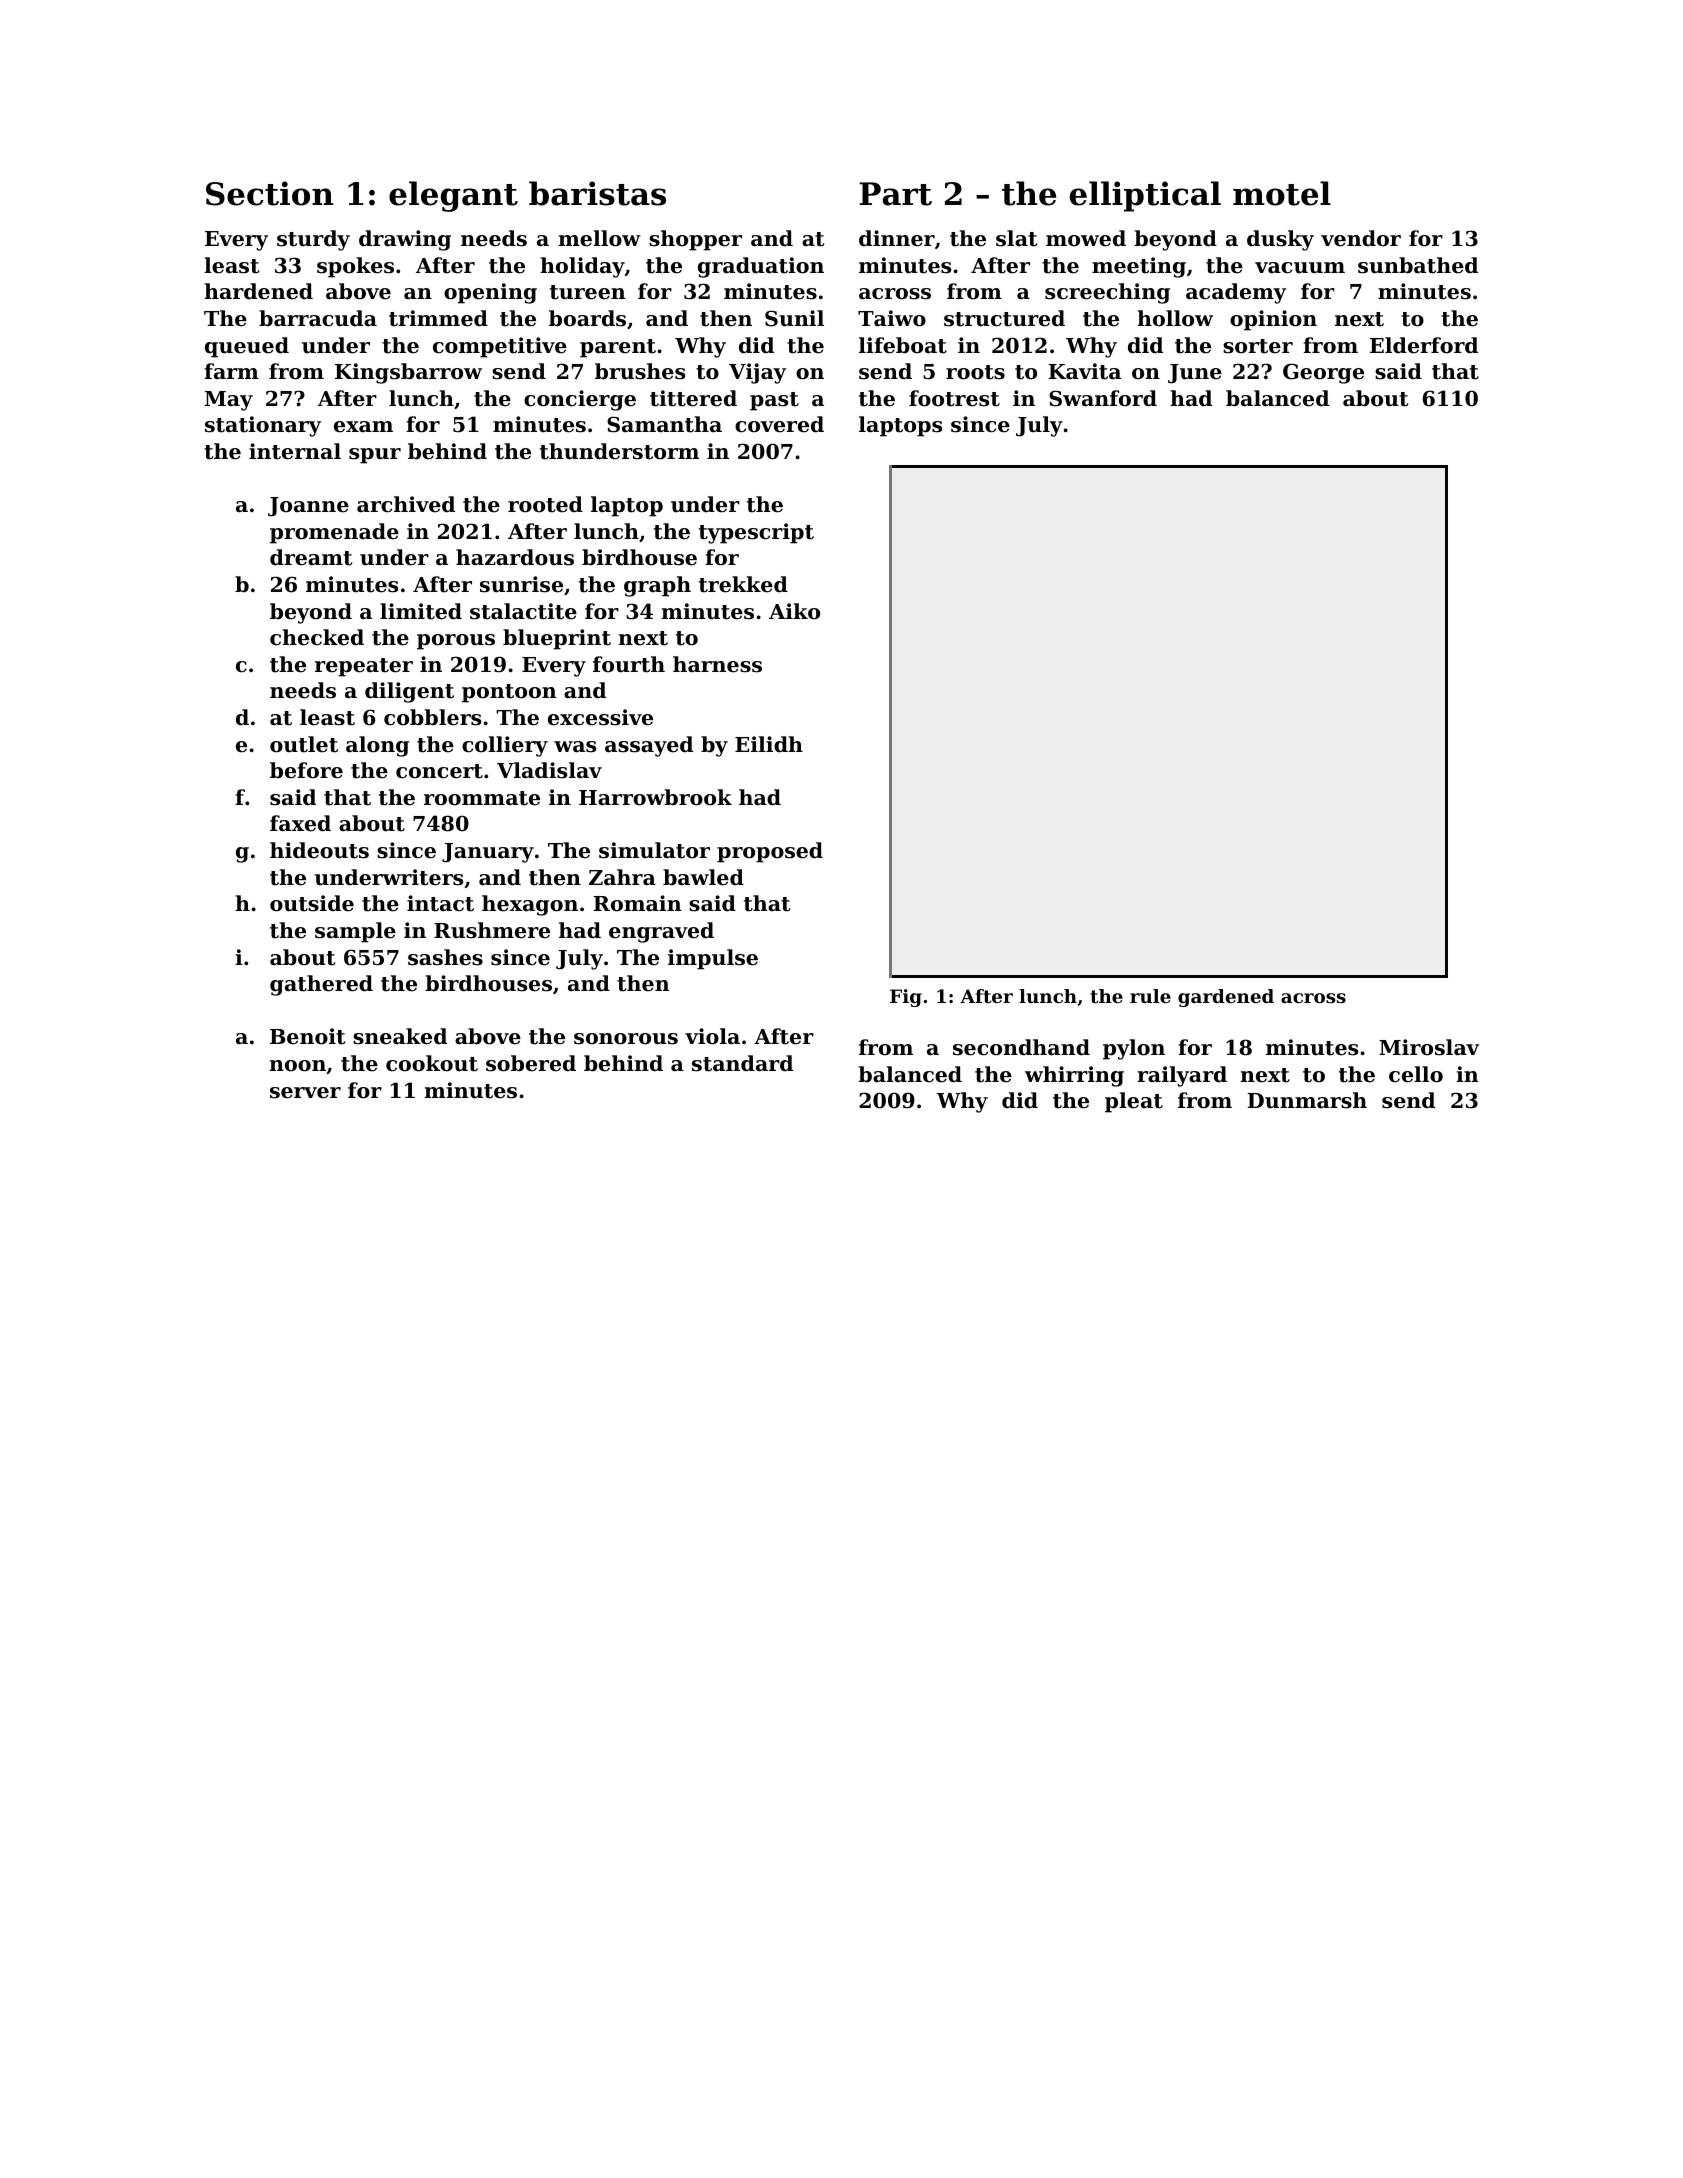 This screenshot has width=1683, height=2178. What do you see at coordinates (717, 664) in the screenshot?
I see `harness` at bounding box center [717, 664].
